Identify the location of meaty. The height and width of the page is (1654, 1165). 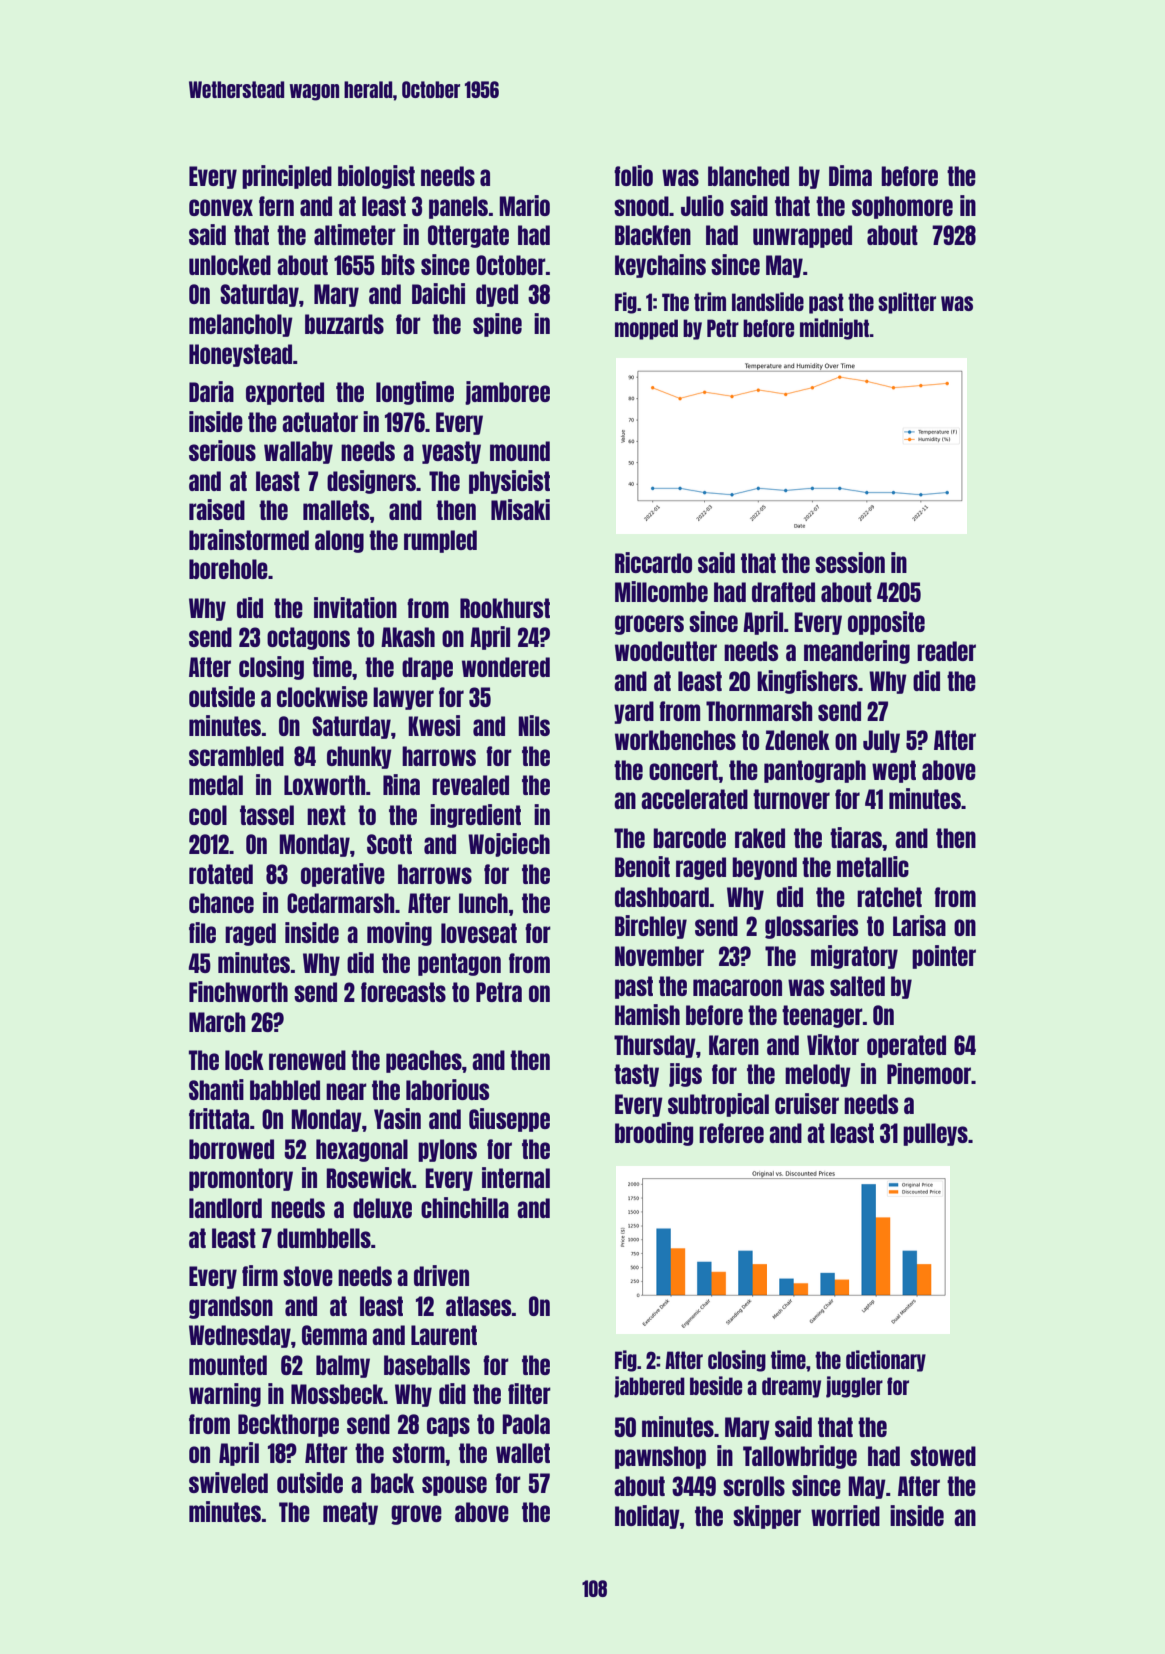
(350, 1513).
